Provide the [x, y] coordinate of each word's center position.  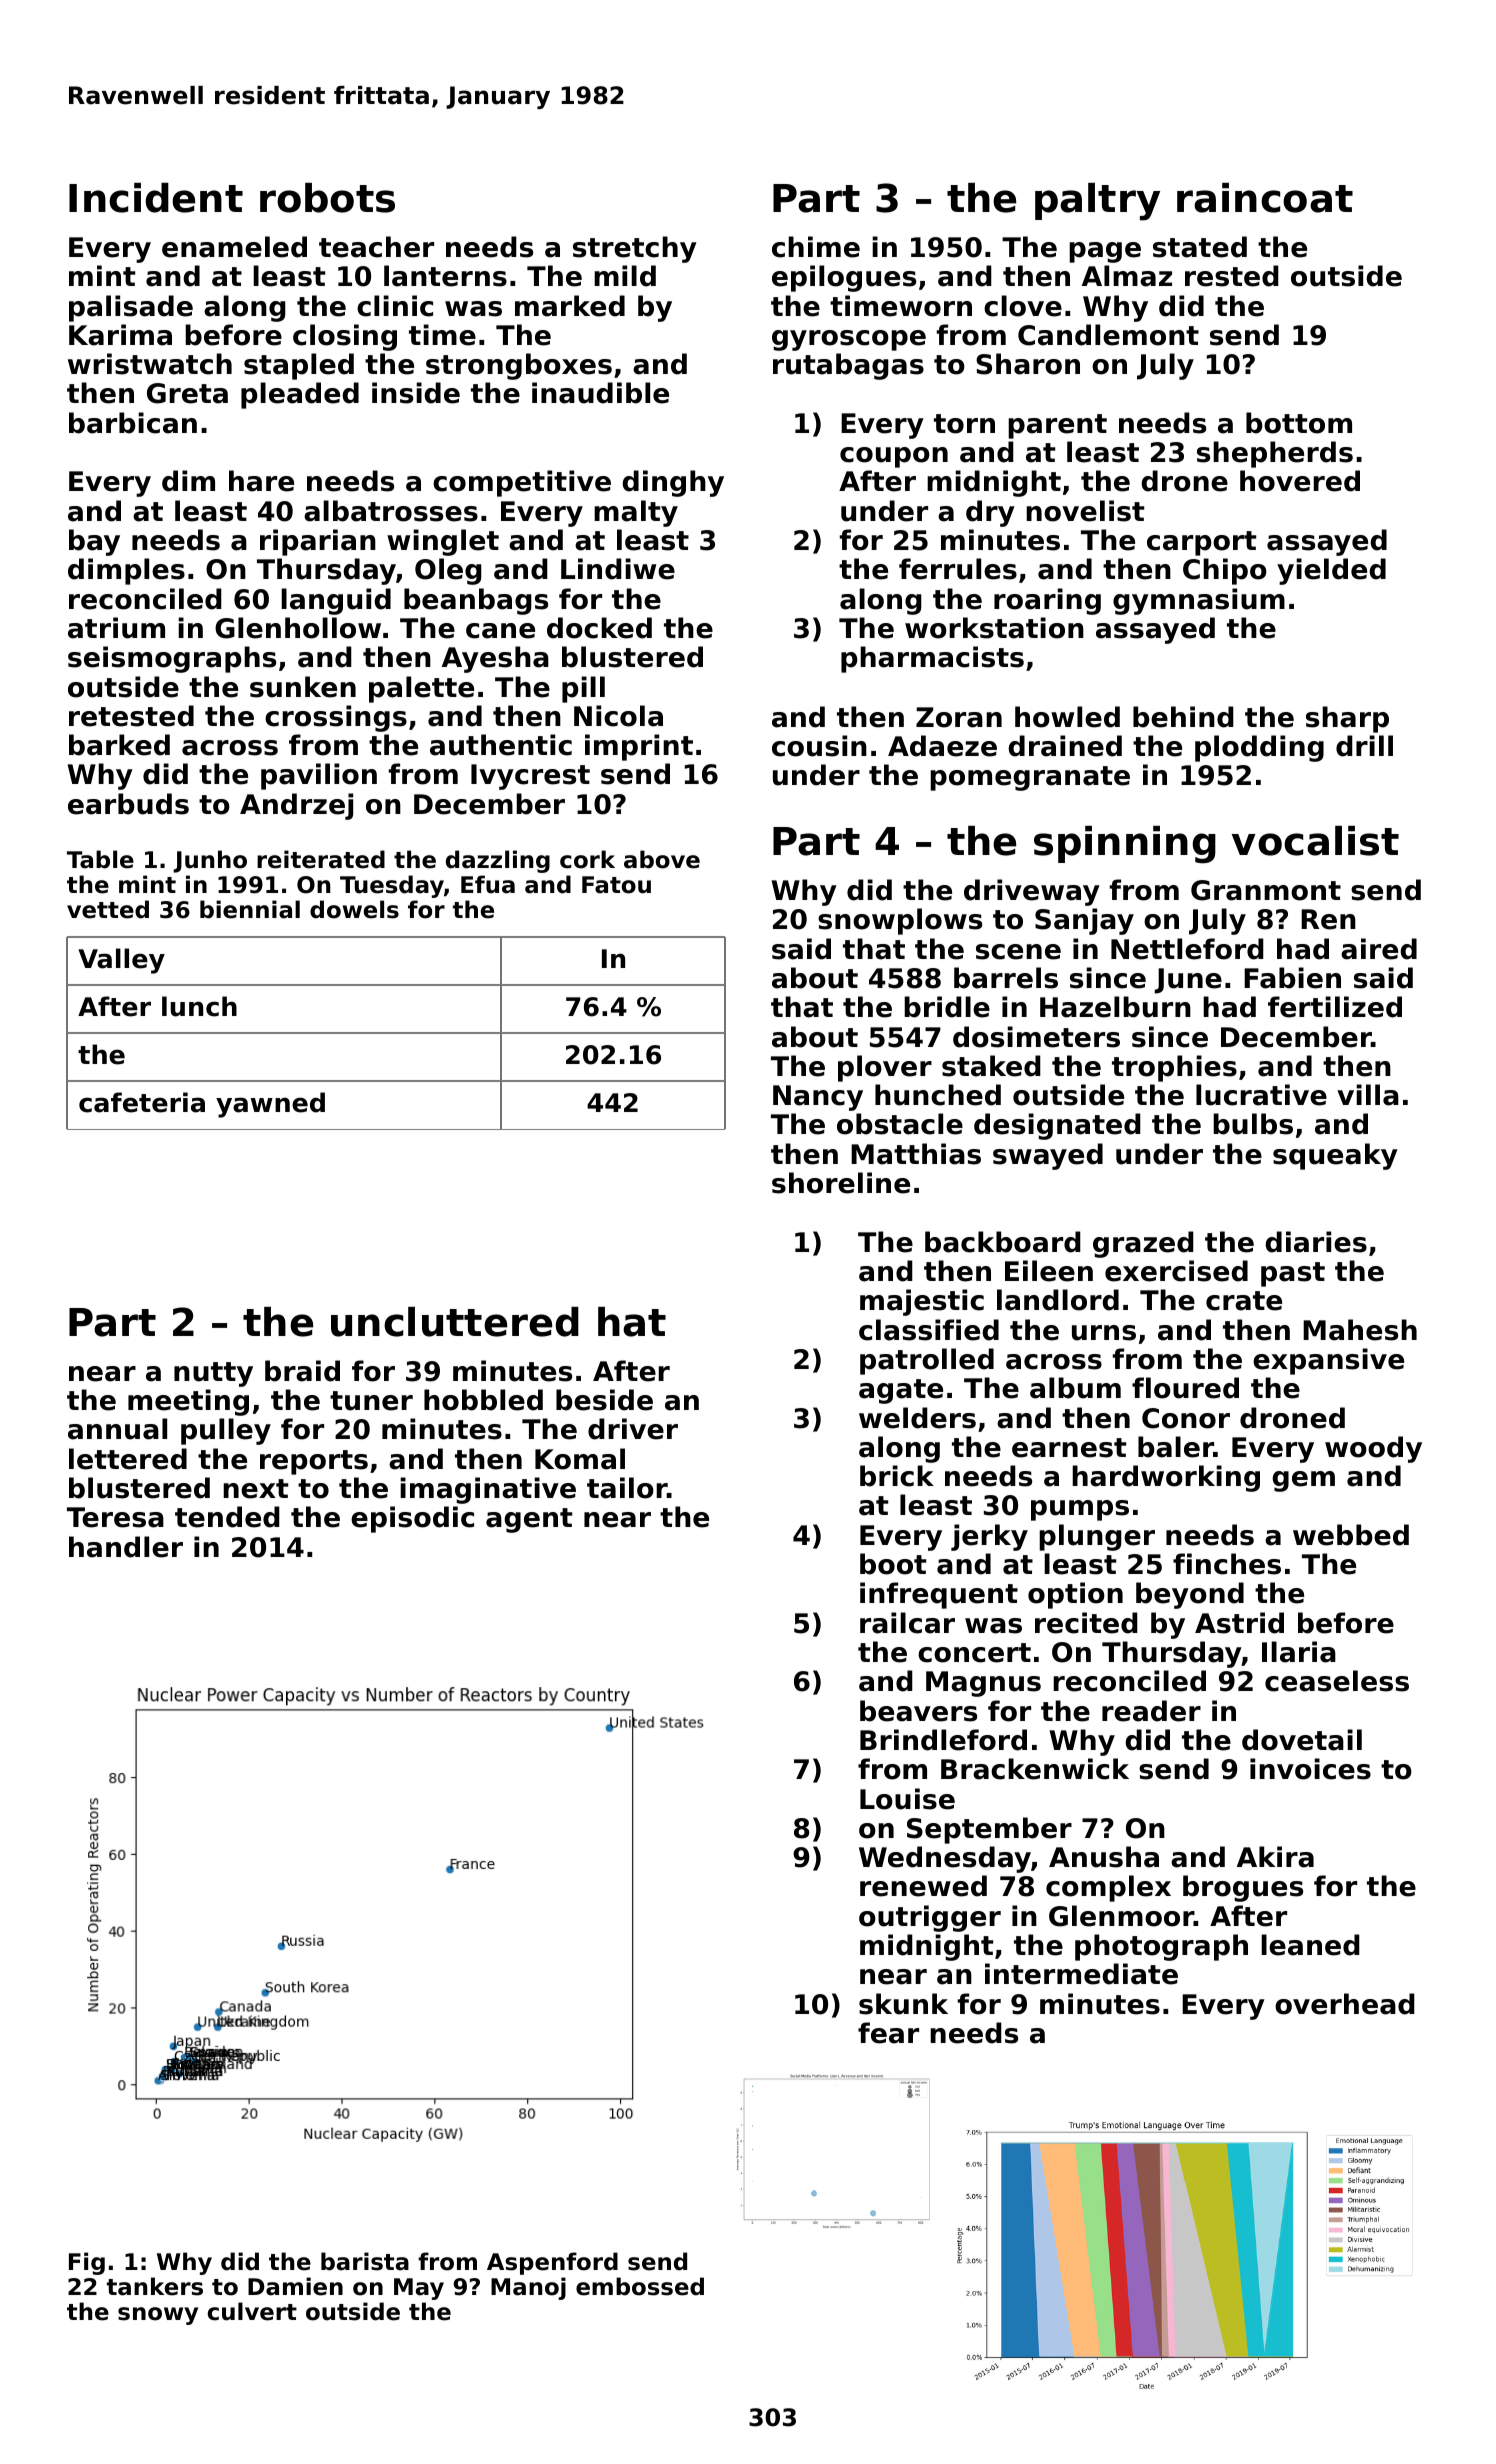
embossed [640, 2286]
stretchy [635, 249]
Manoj [528, 2288]
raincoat [1265, 198]
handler [126, 1547]
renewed [923, 1886]
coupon [894, 457]
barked [119, 745]
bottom [1299, 423]
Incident [156, 198]
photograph [1161, 1947]
